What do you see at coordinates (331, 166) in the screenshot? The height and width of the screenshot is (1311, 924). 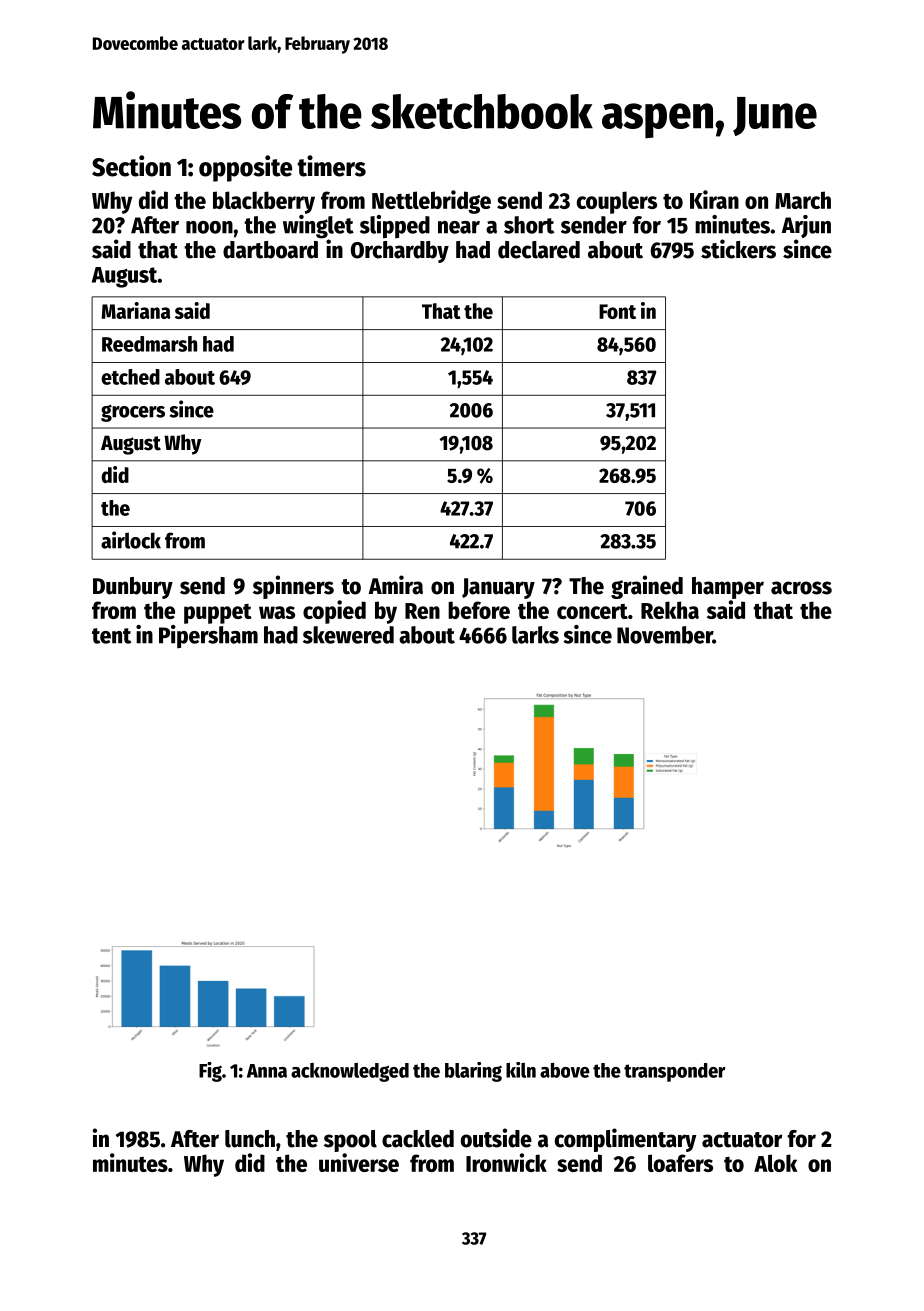 I see `timers` at bounding box center [331, 166].
